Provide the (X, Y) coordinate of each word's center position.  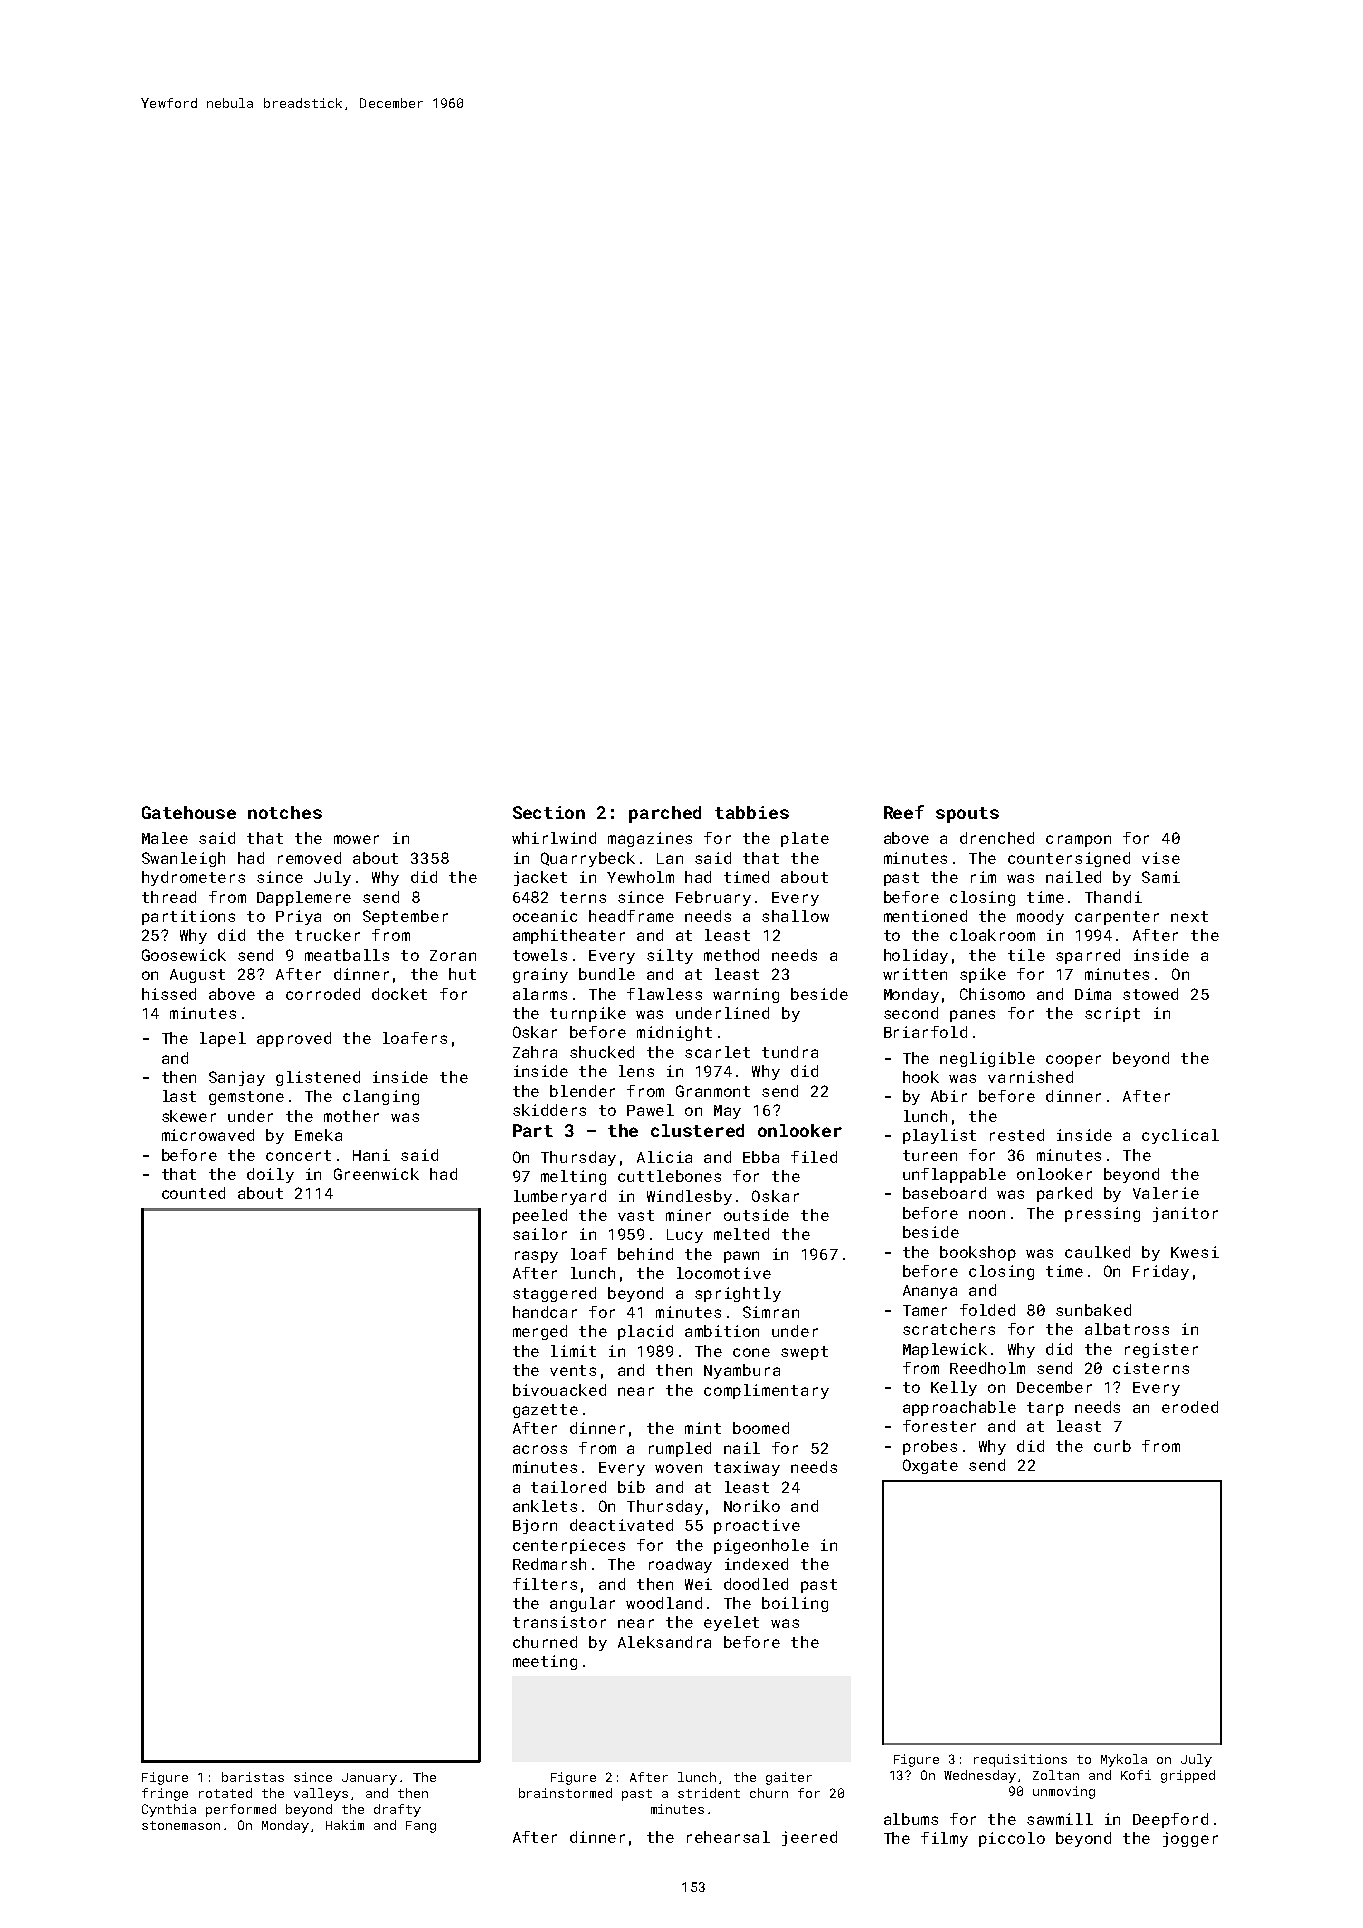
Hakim (345, 1825)
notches (285, 812)
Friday (1161, 1272)
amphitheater (569, 936)
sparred (1088, 956)
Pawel (650, 1110)
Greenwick (376, 1174)
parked (1064, 1194)
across (540, 1449)
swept (804, 1353)
